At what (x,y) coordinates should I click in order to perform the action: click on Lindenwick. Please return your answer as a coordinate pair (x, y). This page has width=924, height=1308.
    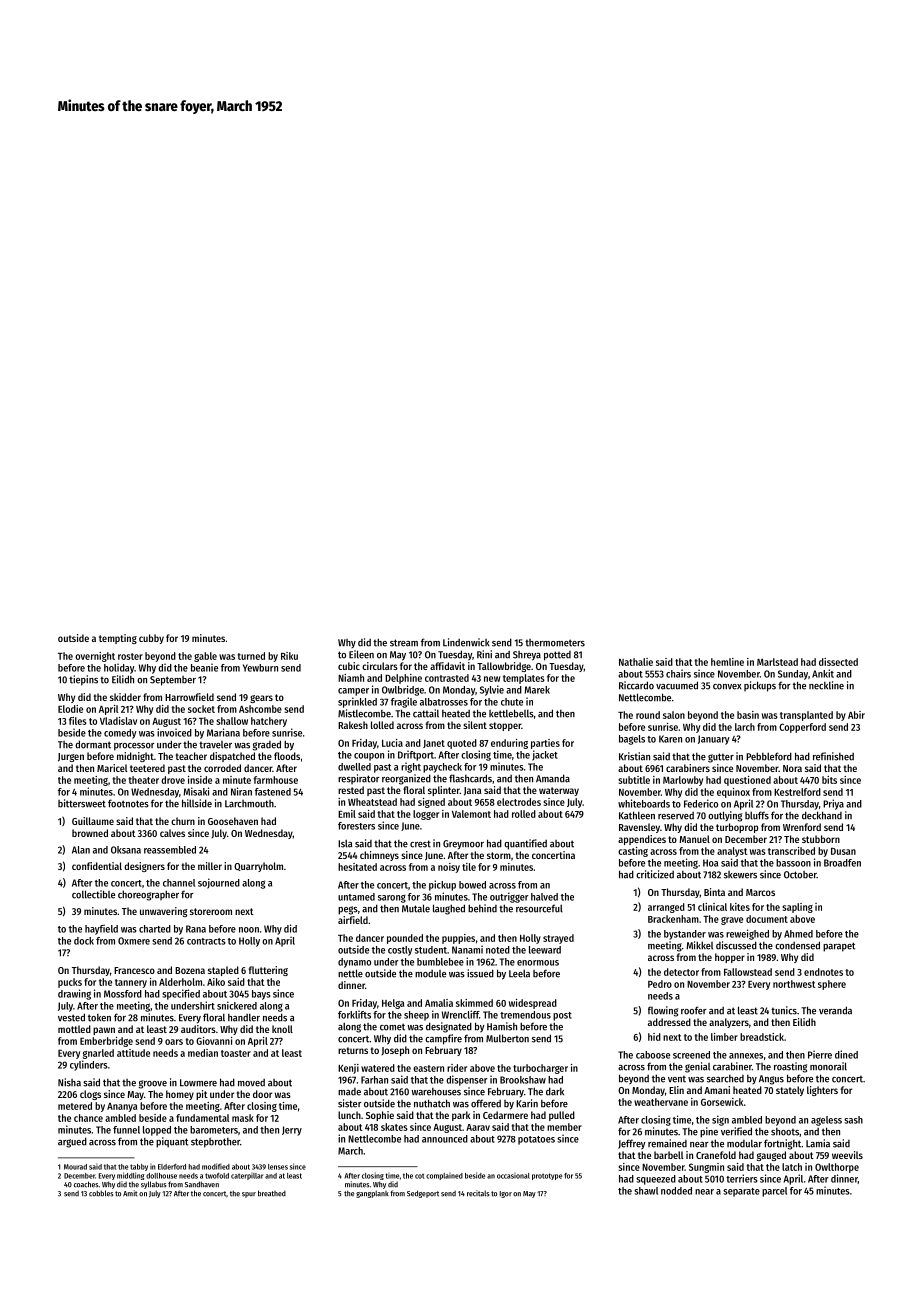
    Looking at the image, I should click on (466, 642).
